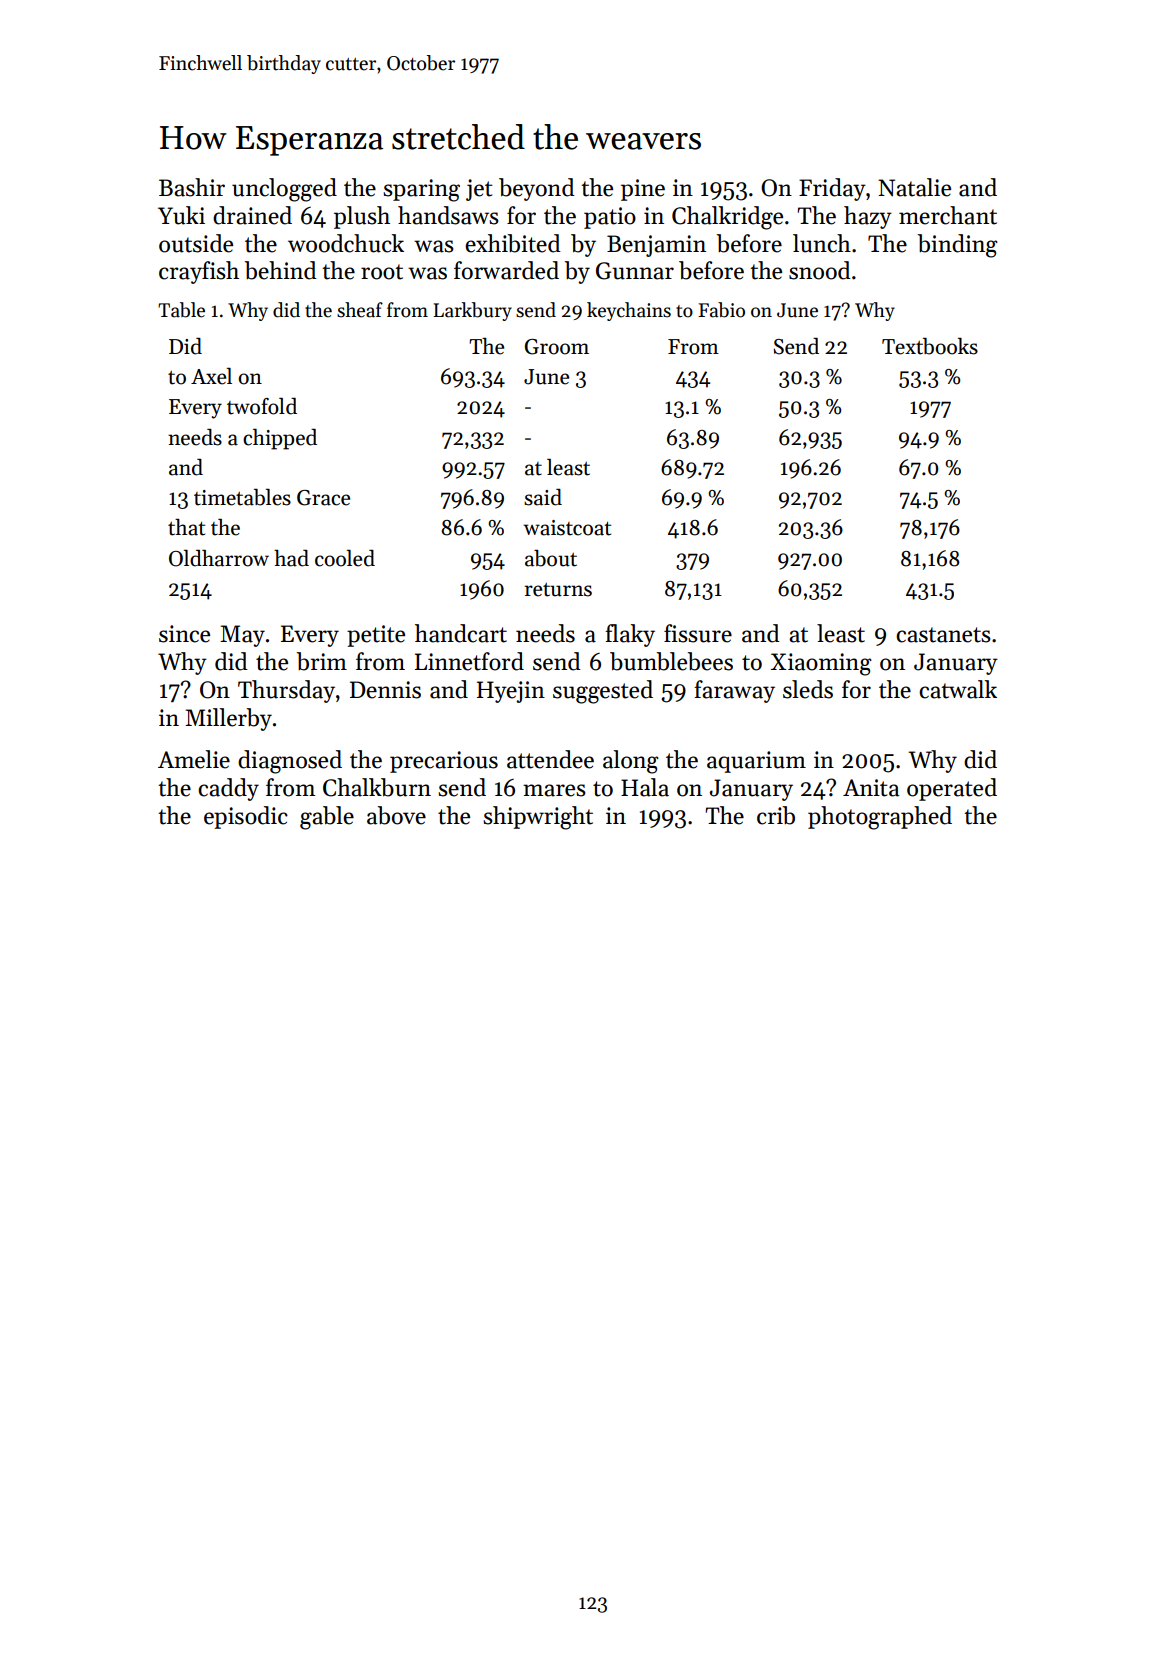 The width and height of the screenshot is (1156, 1675). I want to click on merchant, so click(948, 215).
